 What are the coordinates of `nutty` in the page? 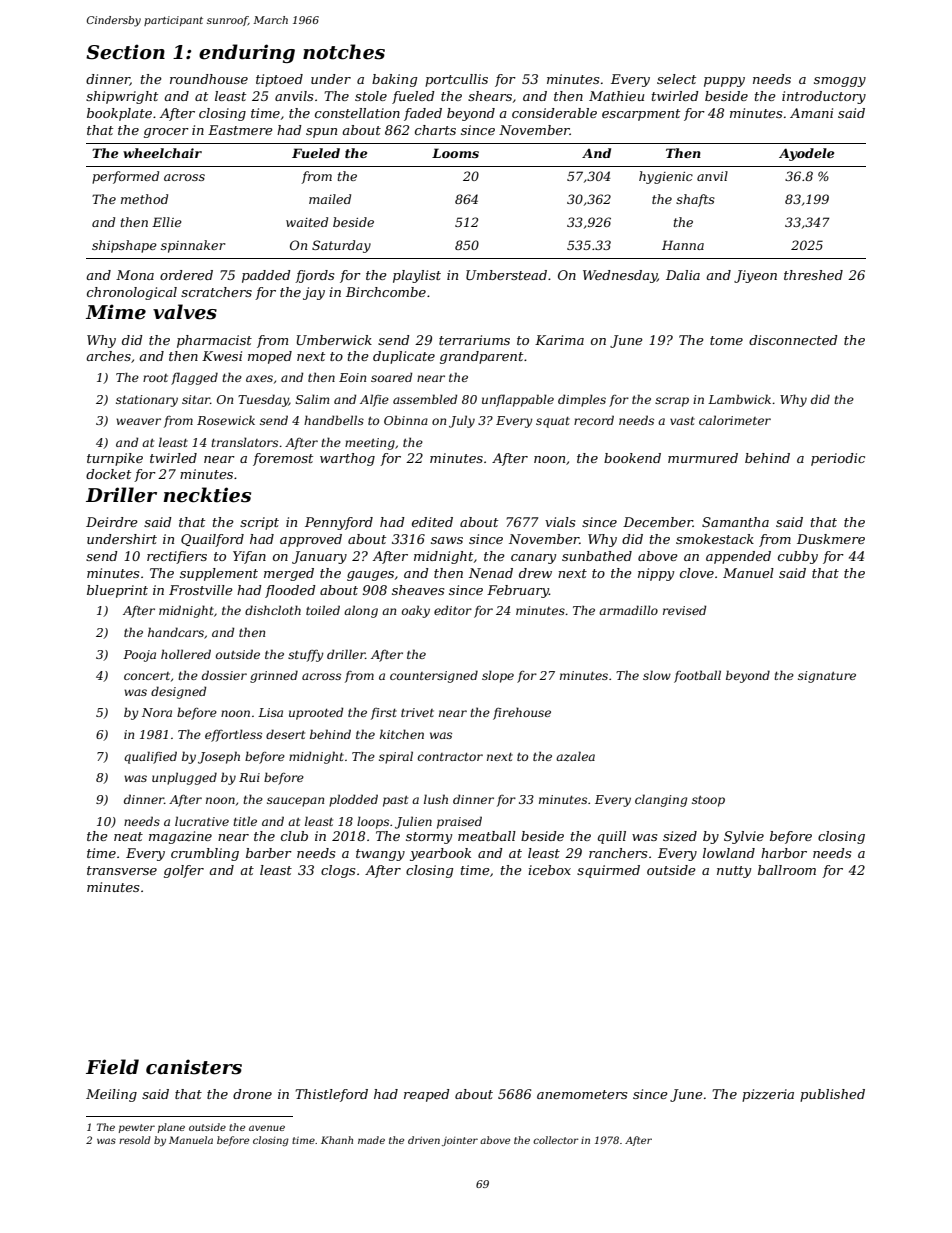 It's located at (734, 872).
